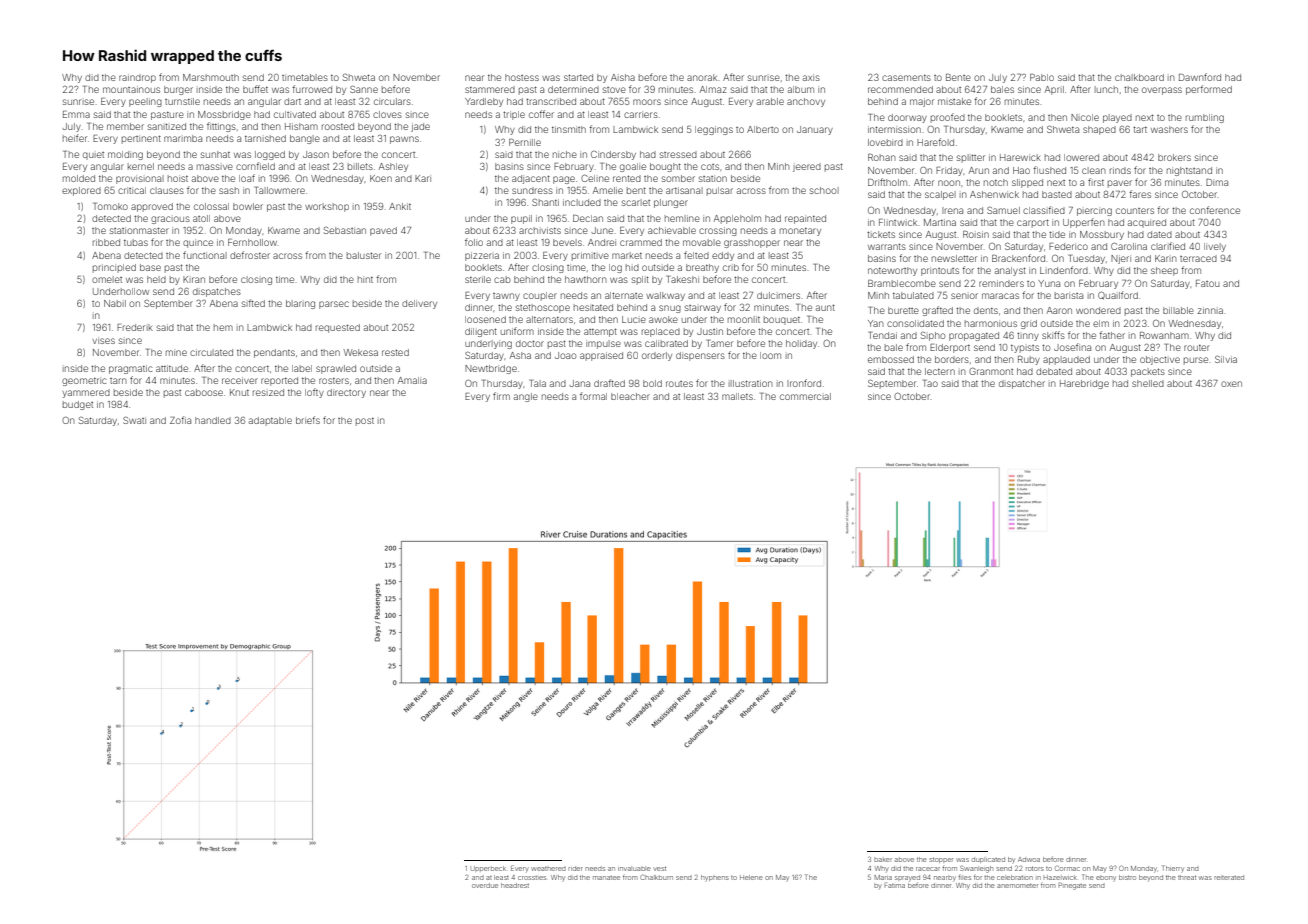 This document has width=1308, height=924. What do you see at coordinates (824, 190) in the document?
I see `school` at bounding box center [824, 190].
